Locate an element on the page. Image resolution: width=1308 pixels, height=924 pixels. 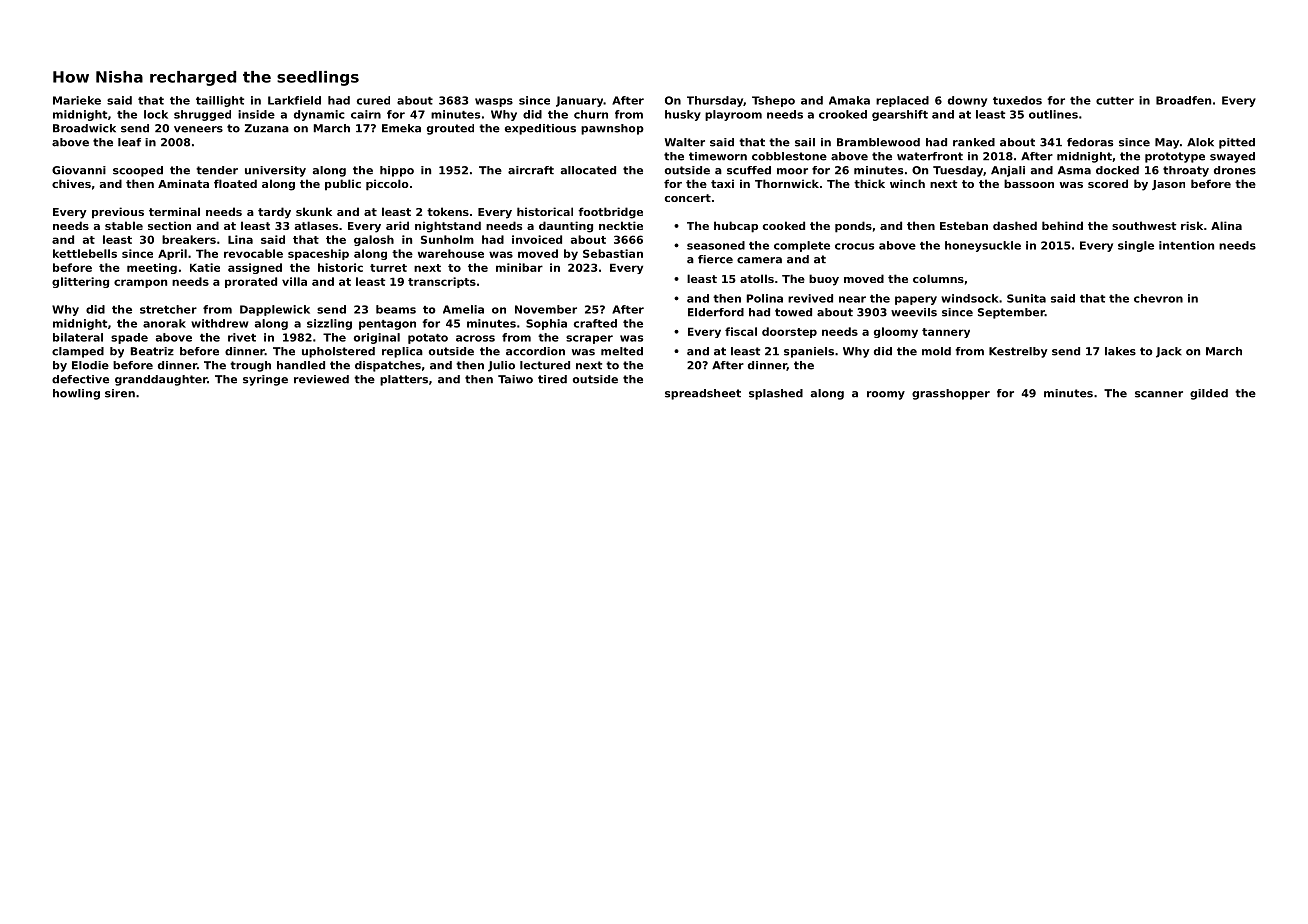
outlines is located at coordinates (1053, 114).
